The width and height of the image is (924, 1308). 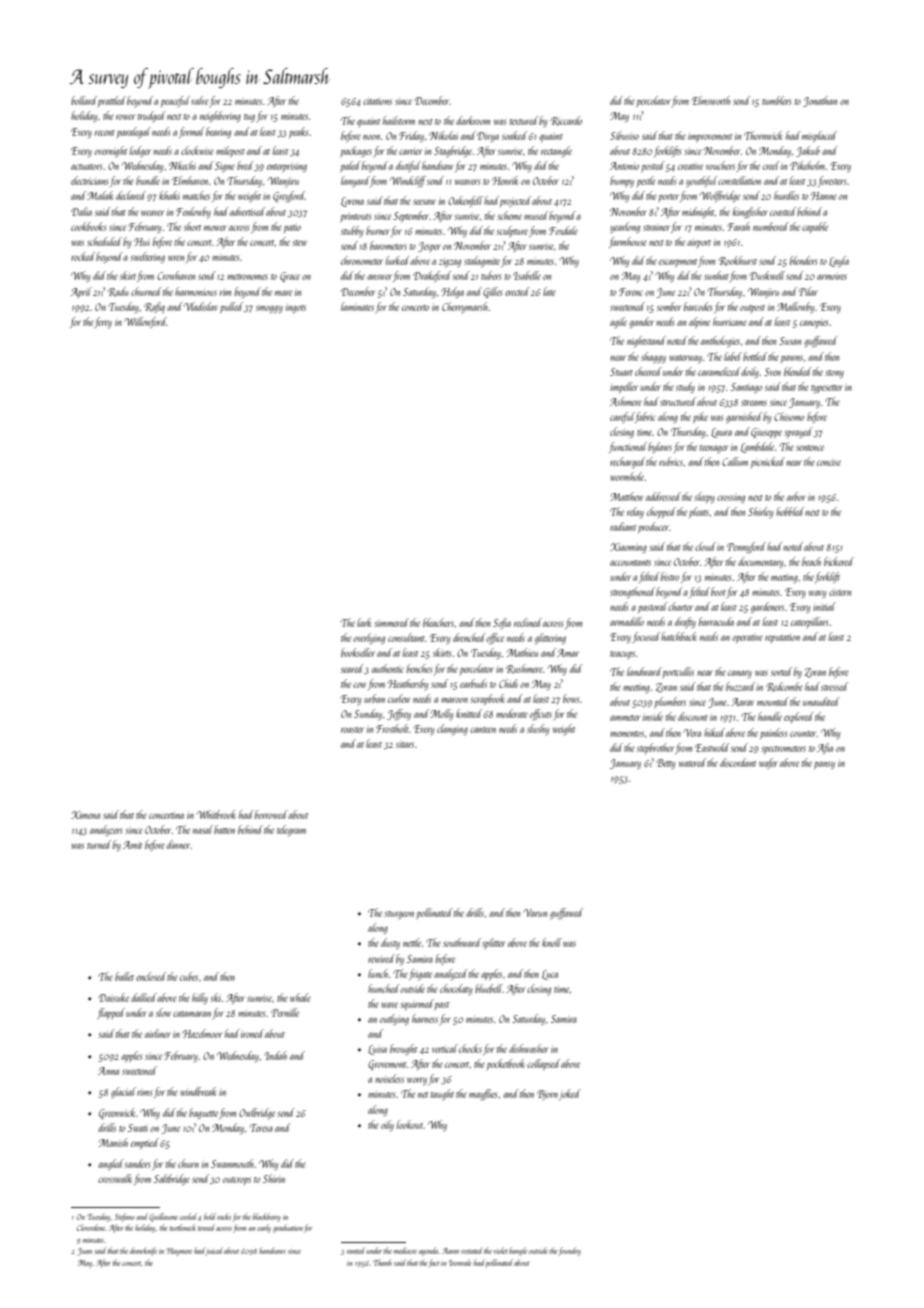 I want to click on picnicked, so click(x=768, y=462).
